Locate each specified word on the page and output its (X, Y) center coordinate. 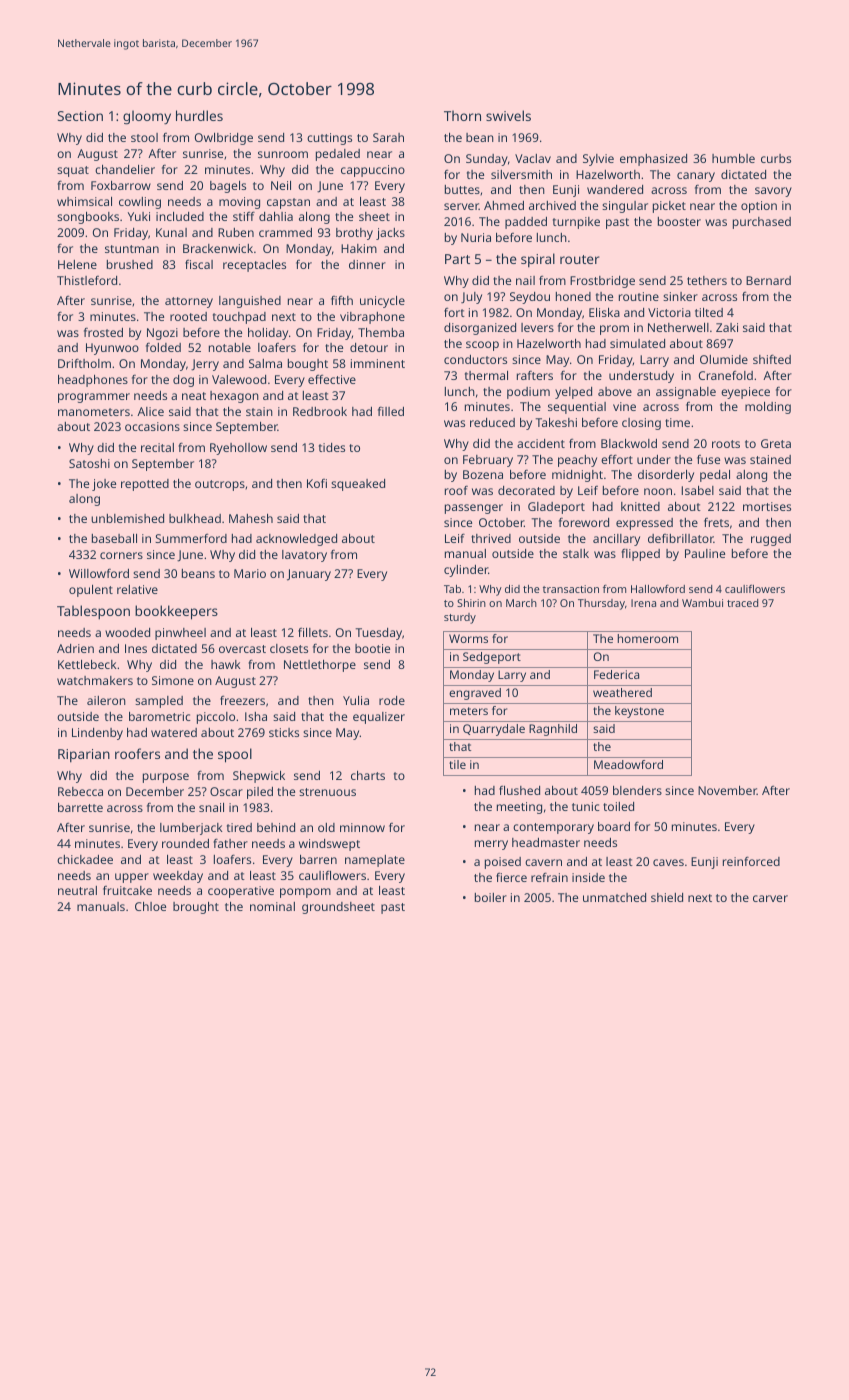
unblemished (127, 518)
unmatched (614, 897)
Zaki (727, 327)
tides (332, 447)
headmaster (546, 842)
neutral (77, 890)
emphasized (653, 160)
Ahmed (504, 205)
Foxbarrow (121, 185)
